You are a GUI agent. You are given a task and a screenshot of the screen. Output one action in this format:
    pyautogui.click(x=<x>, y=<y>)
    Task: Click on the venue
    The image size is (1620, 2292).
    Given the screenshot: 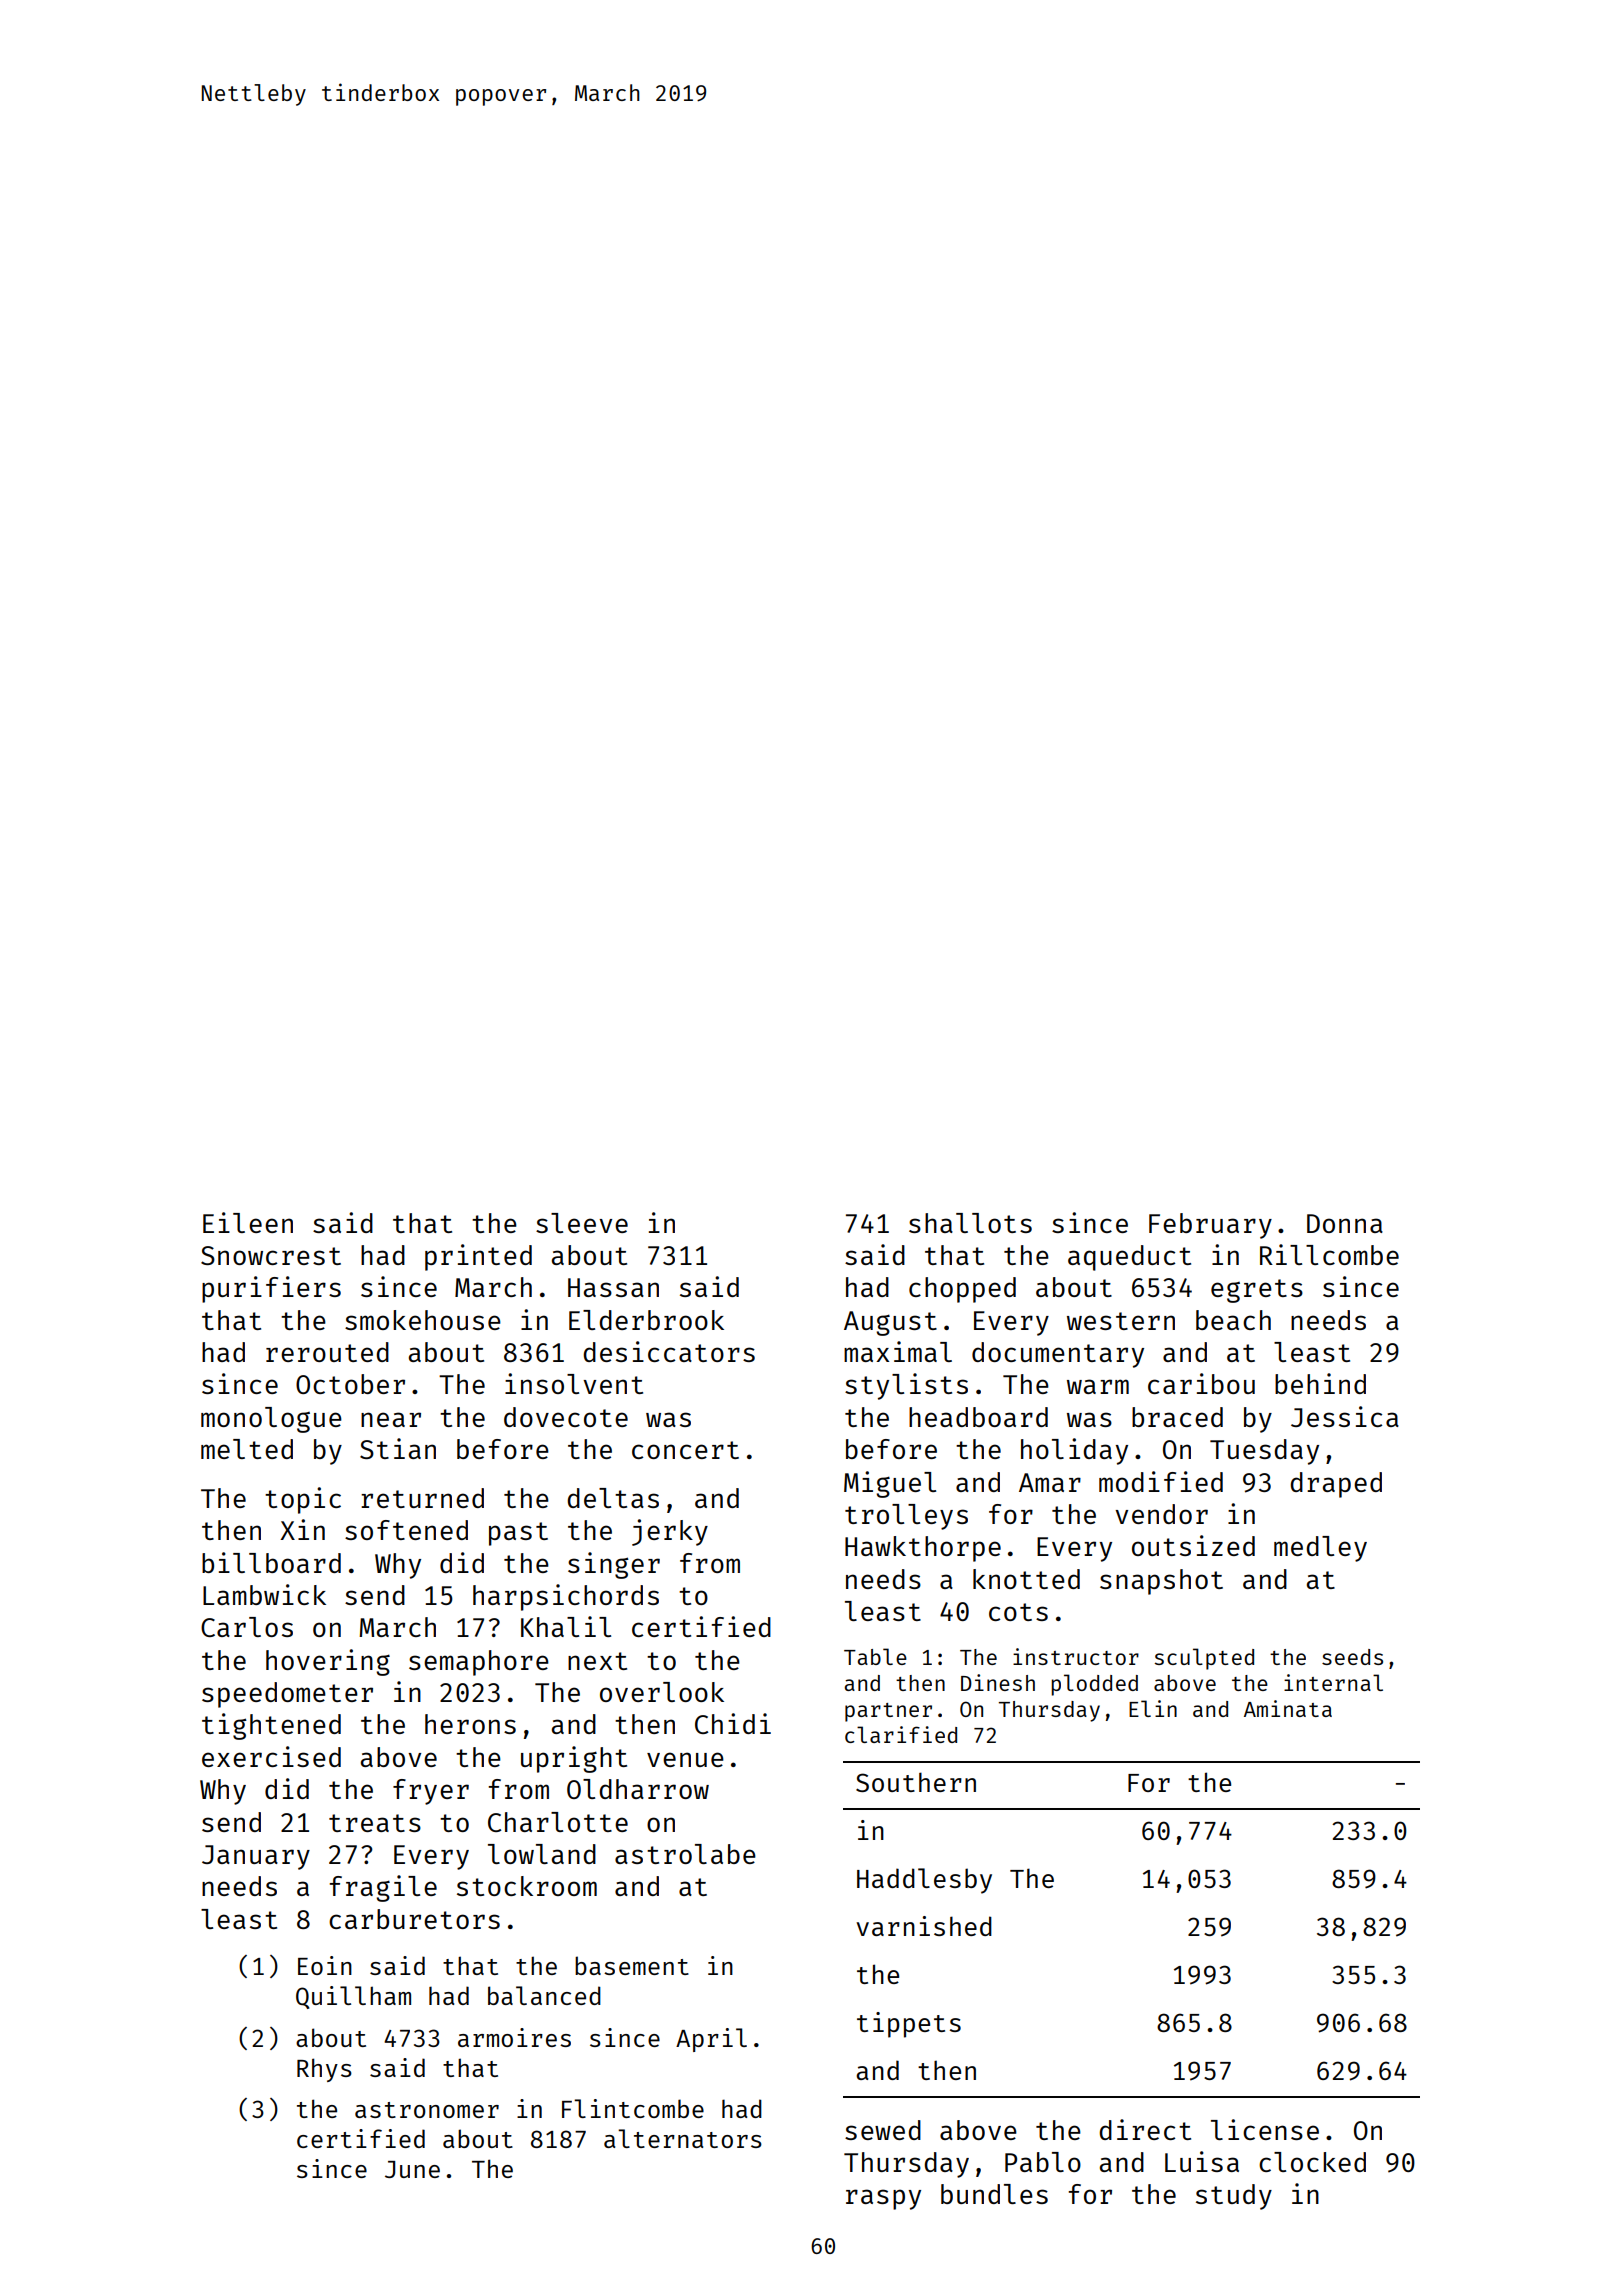 What is the action you would take?
    pyautogui.click(x=685, y=1759)
